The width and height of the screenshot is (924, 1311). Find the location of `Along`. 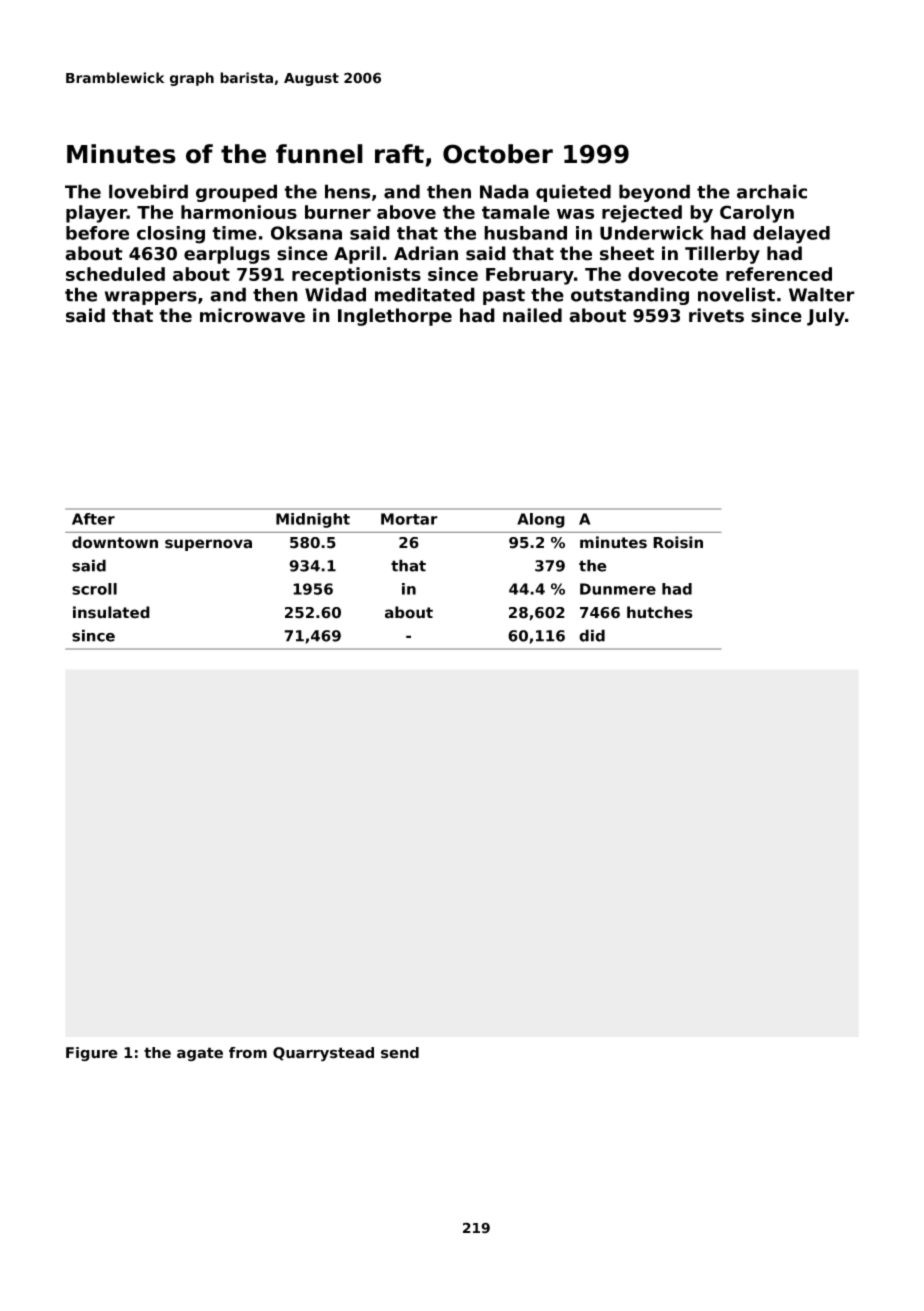

Along is located at coordinates (541, 520).
